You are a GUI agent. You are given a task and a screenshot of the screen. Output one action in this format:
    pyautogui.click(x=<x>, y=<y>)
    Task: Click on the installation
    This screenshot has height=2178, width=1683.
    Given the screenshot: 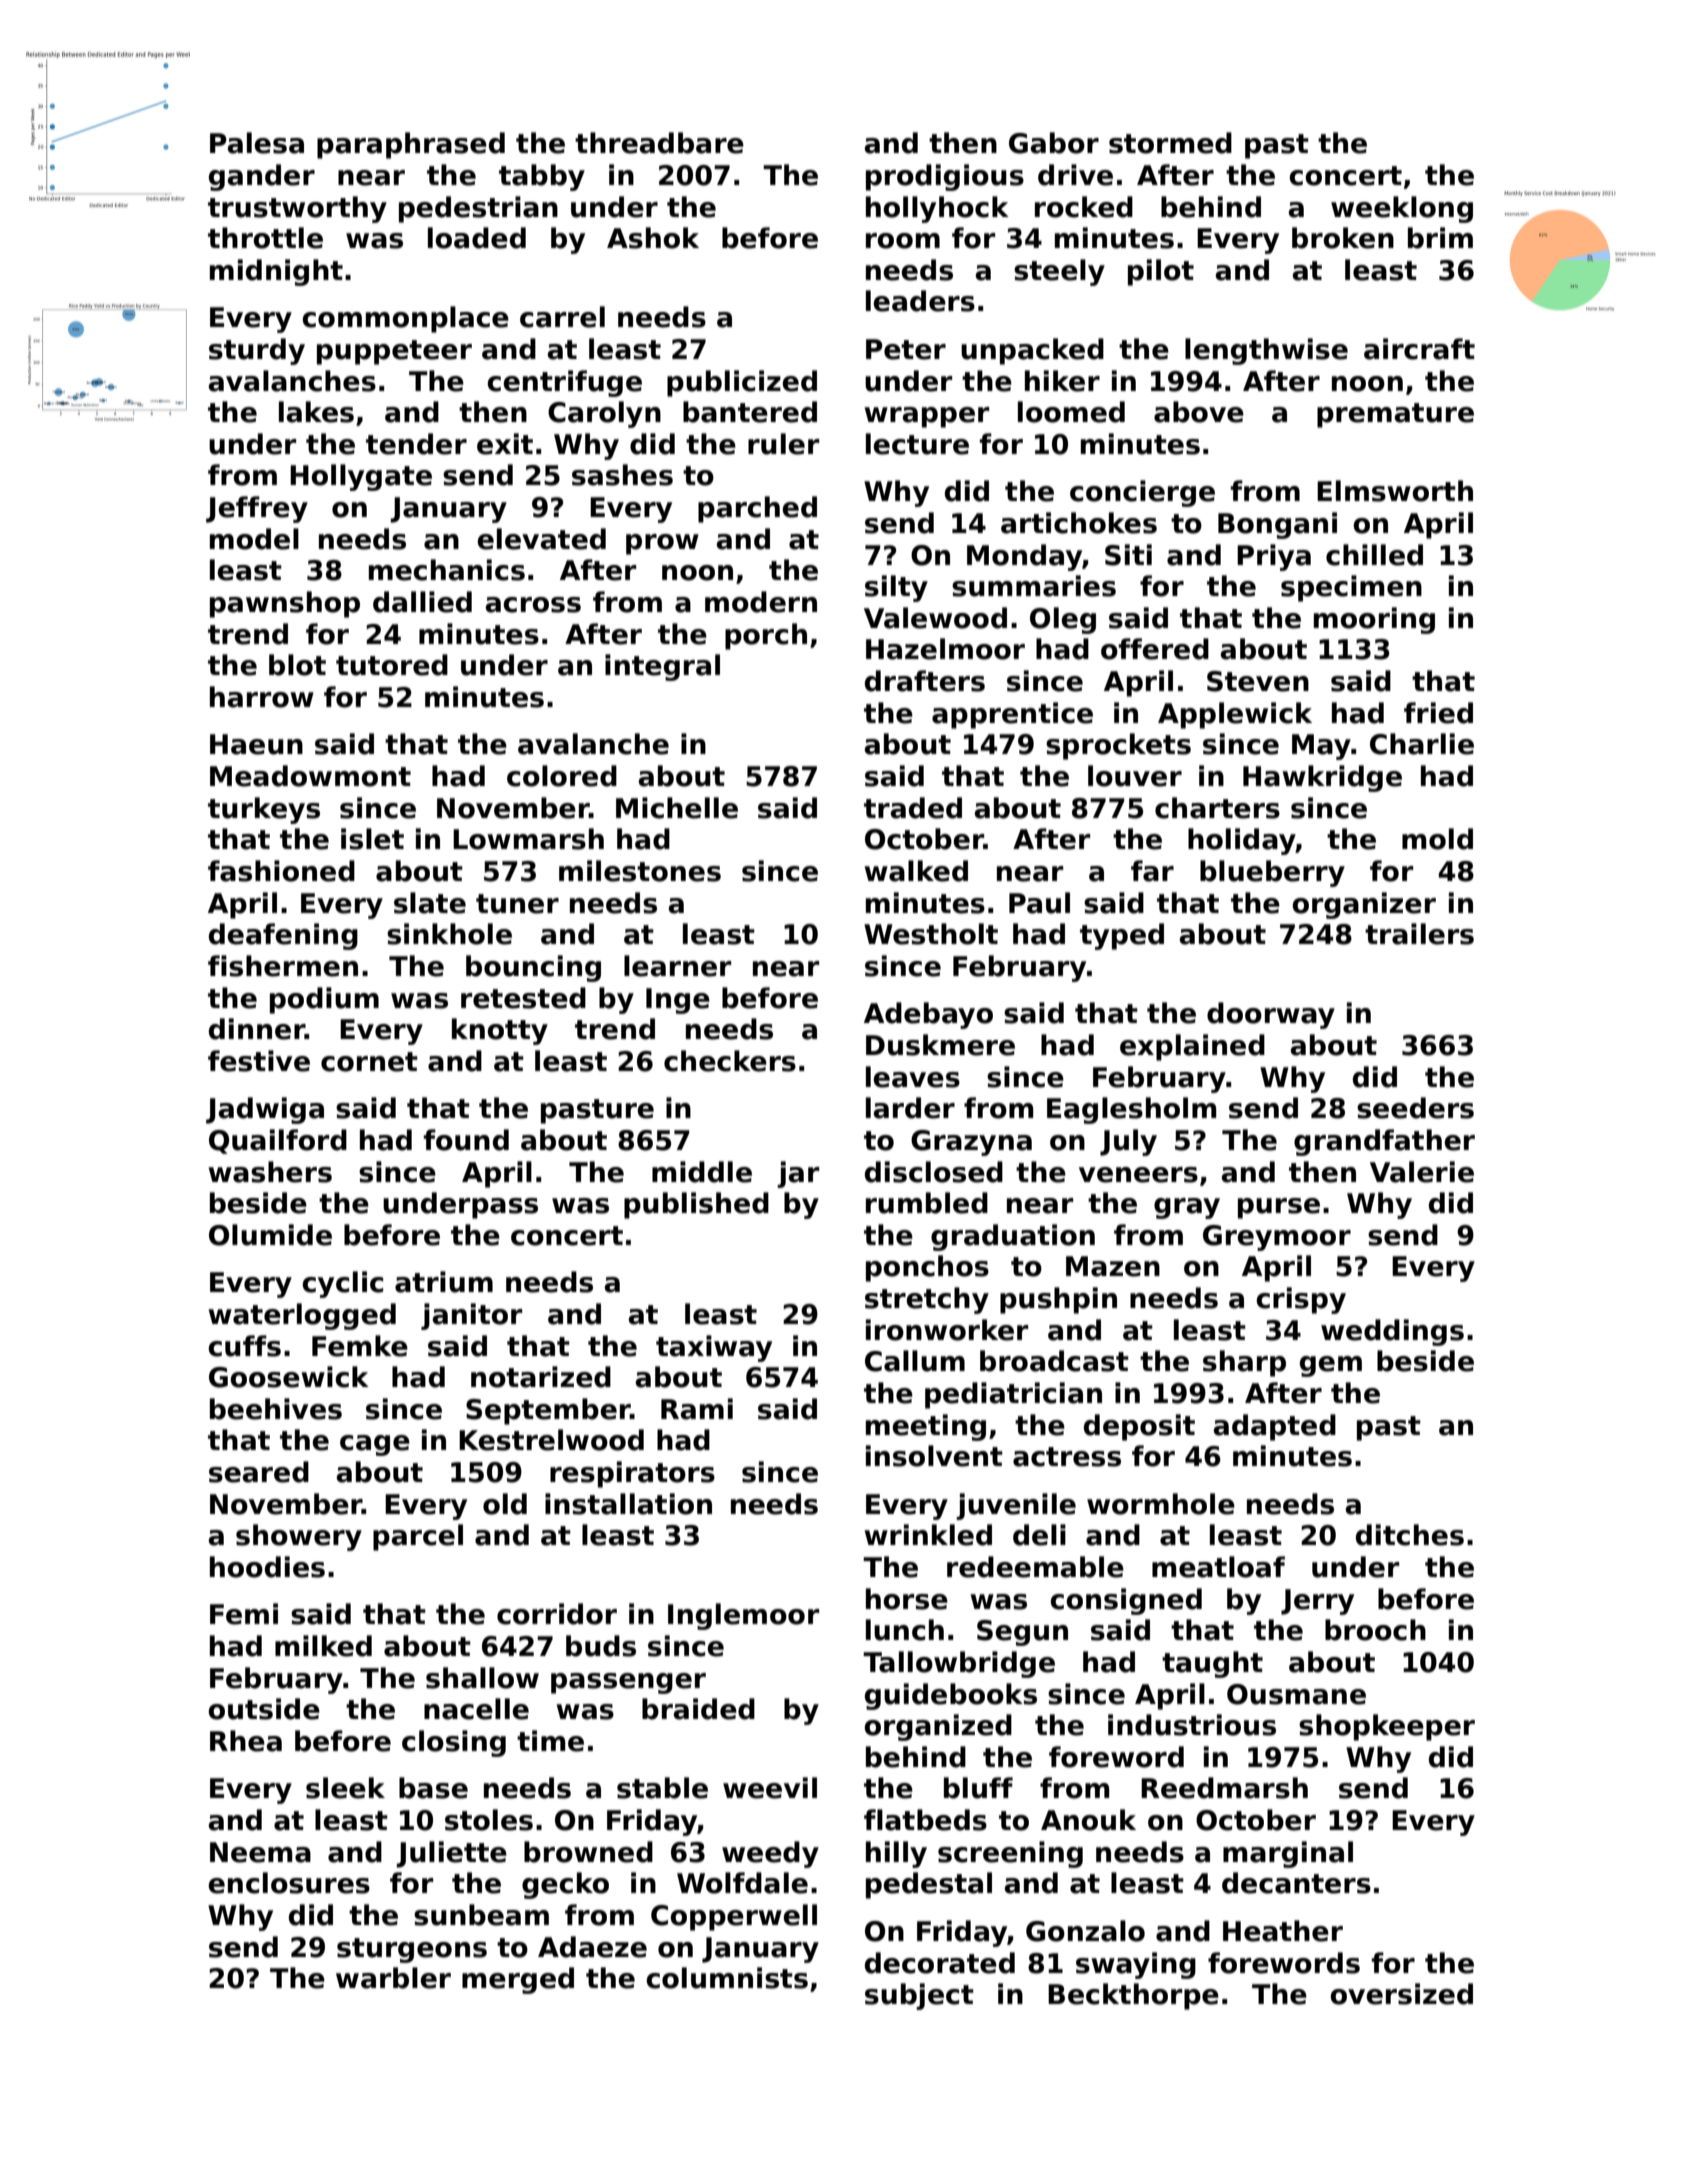 What is the action you would take?
    pyautogui.click(x=628, y=1504)
